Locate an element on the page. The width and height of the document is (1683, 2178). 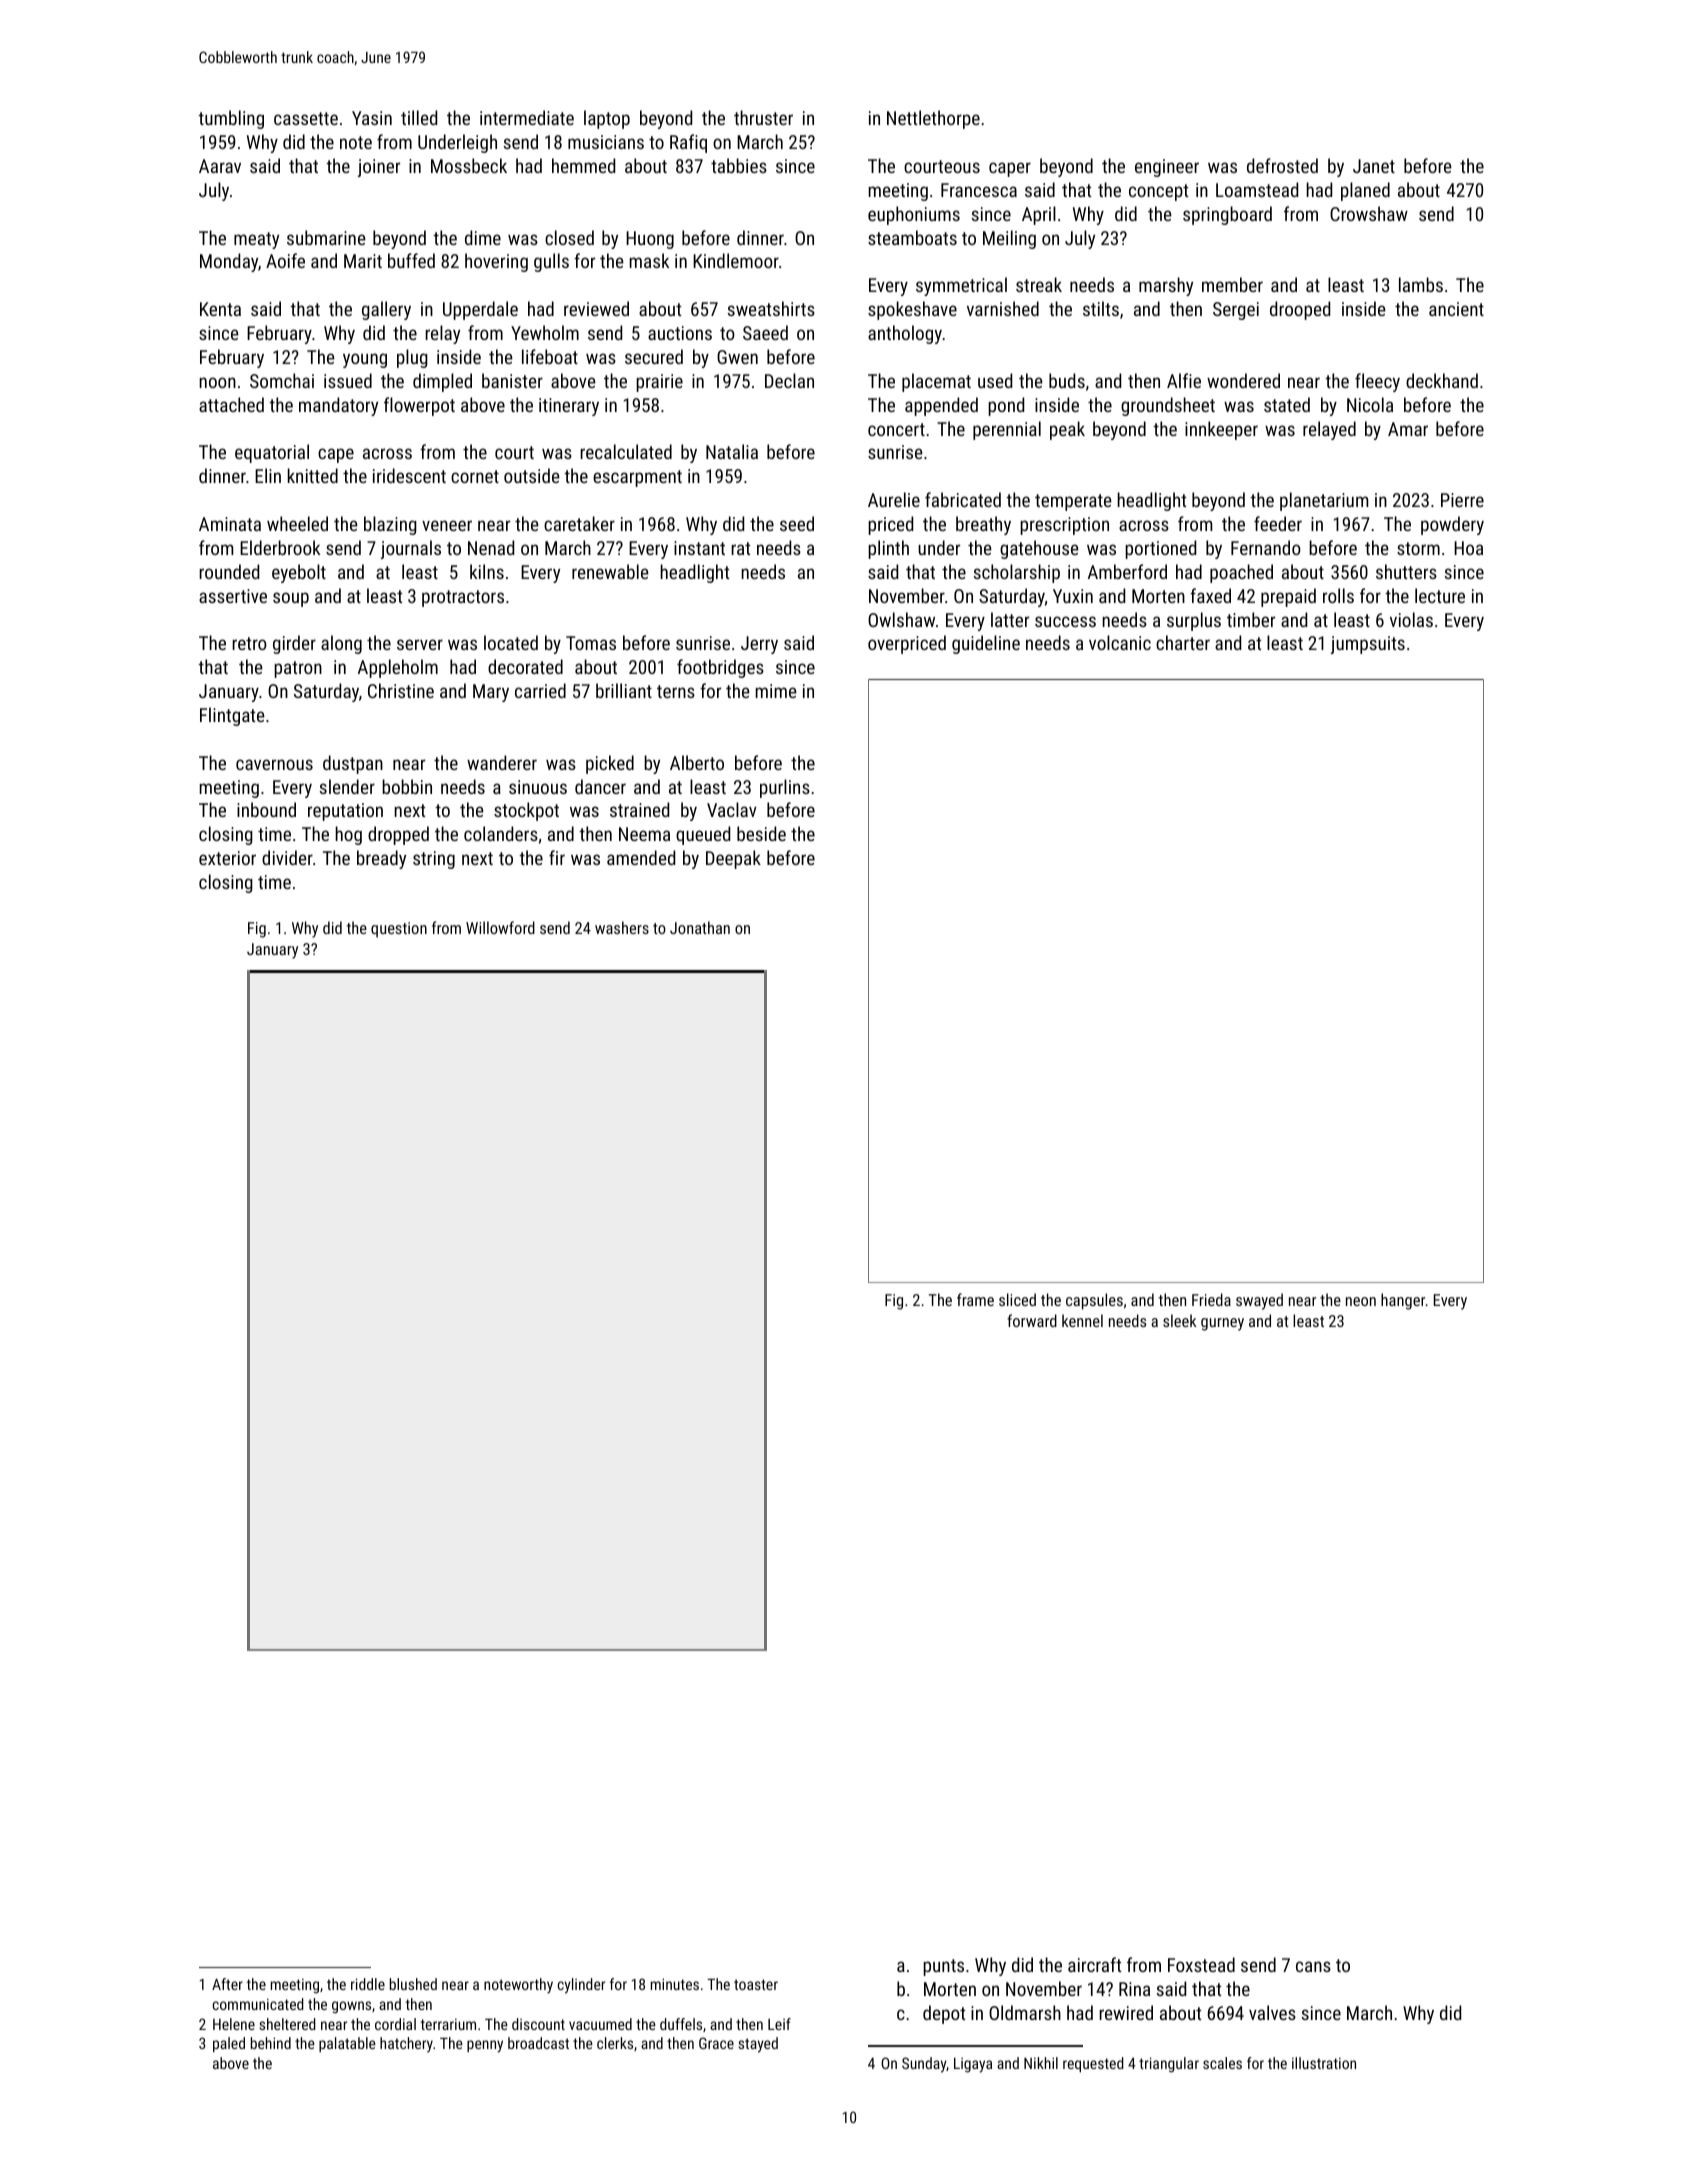
frame is located at coordinates (975, 1299).
